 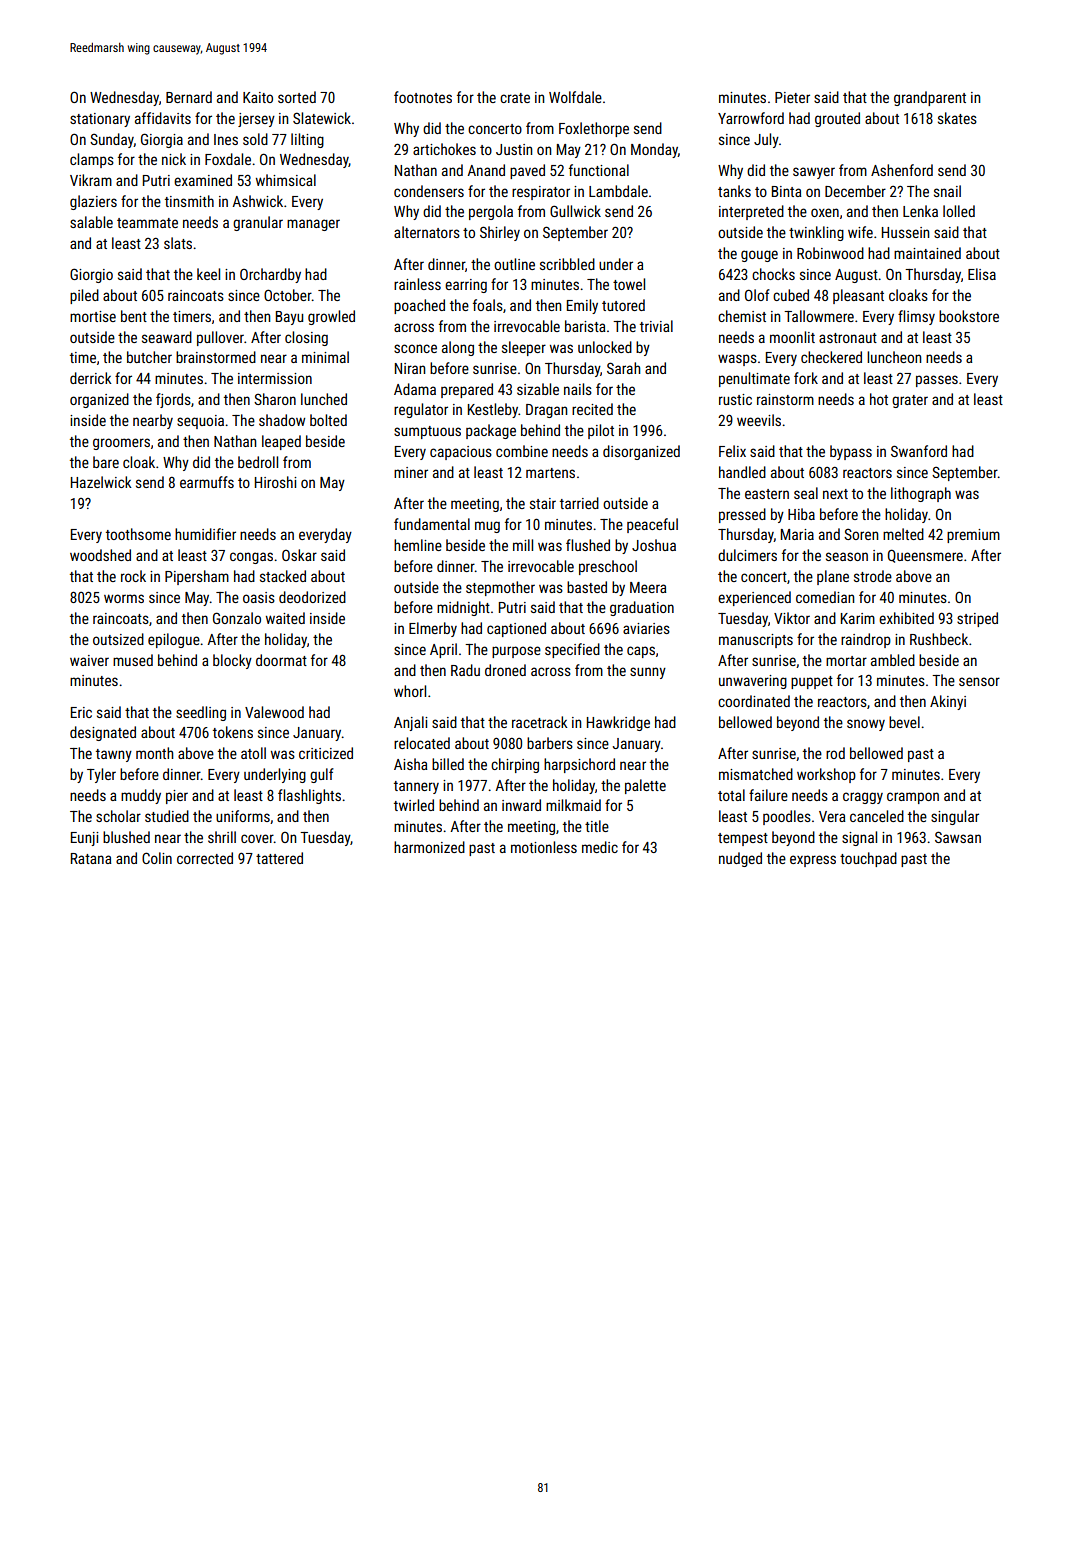 What do you see at coordinates (743, 839) in the screenshot?
I see `tempest` at bounding box center [743, 839].
